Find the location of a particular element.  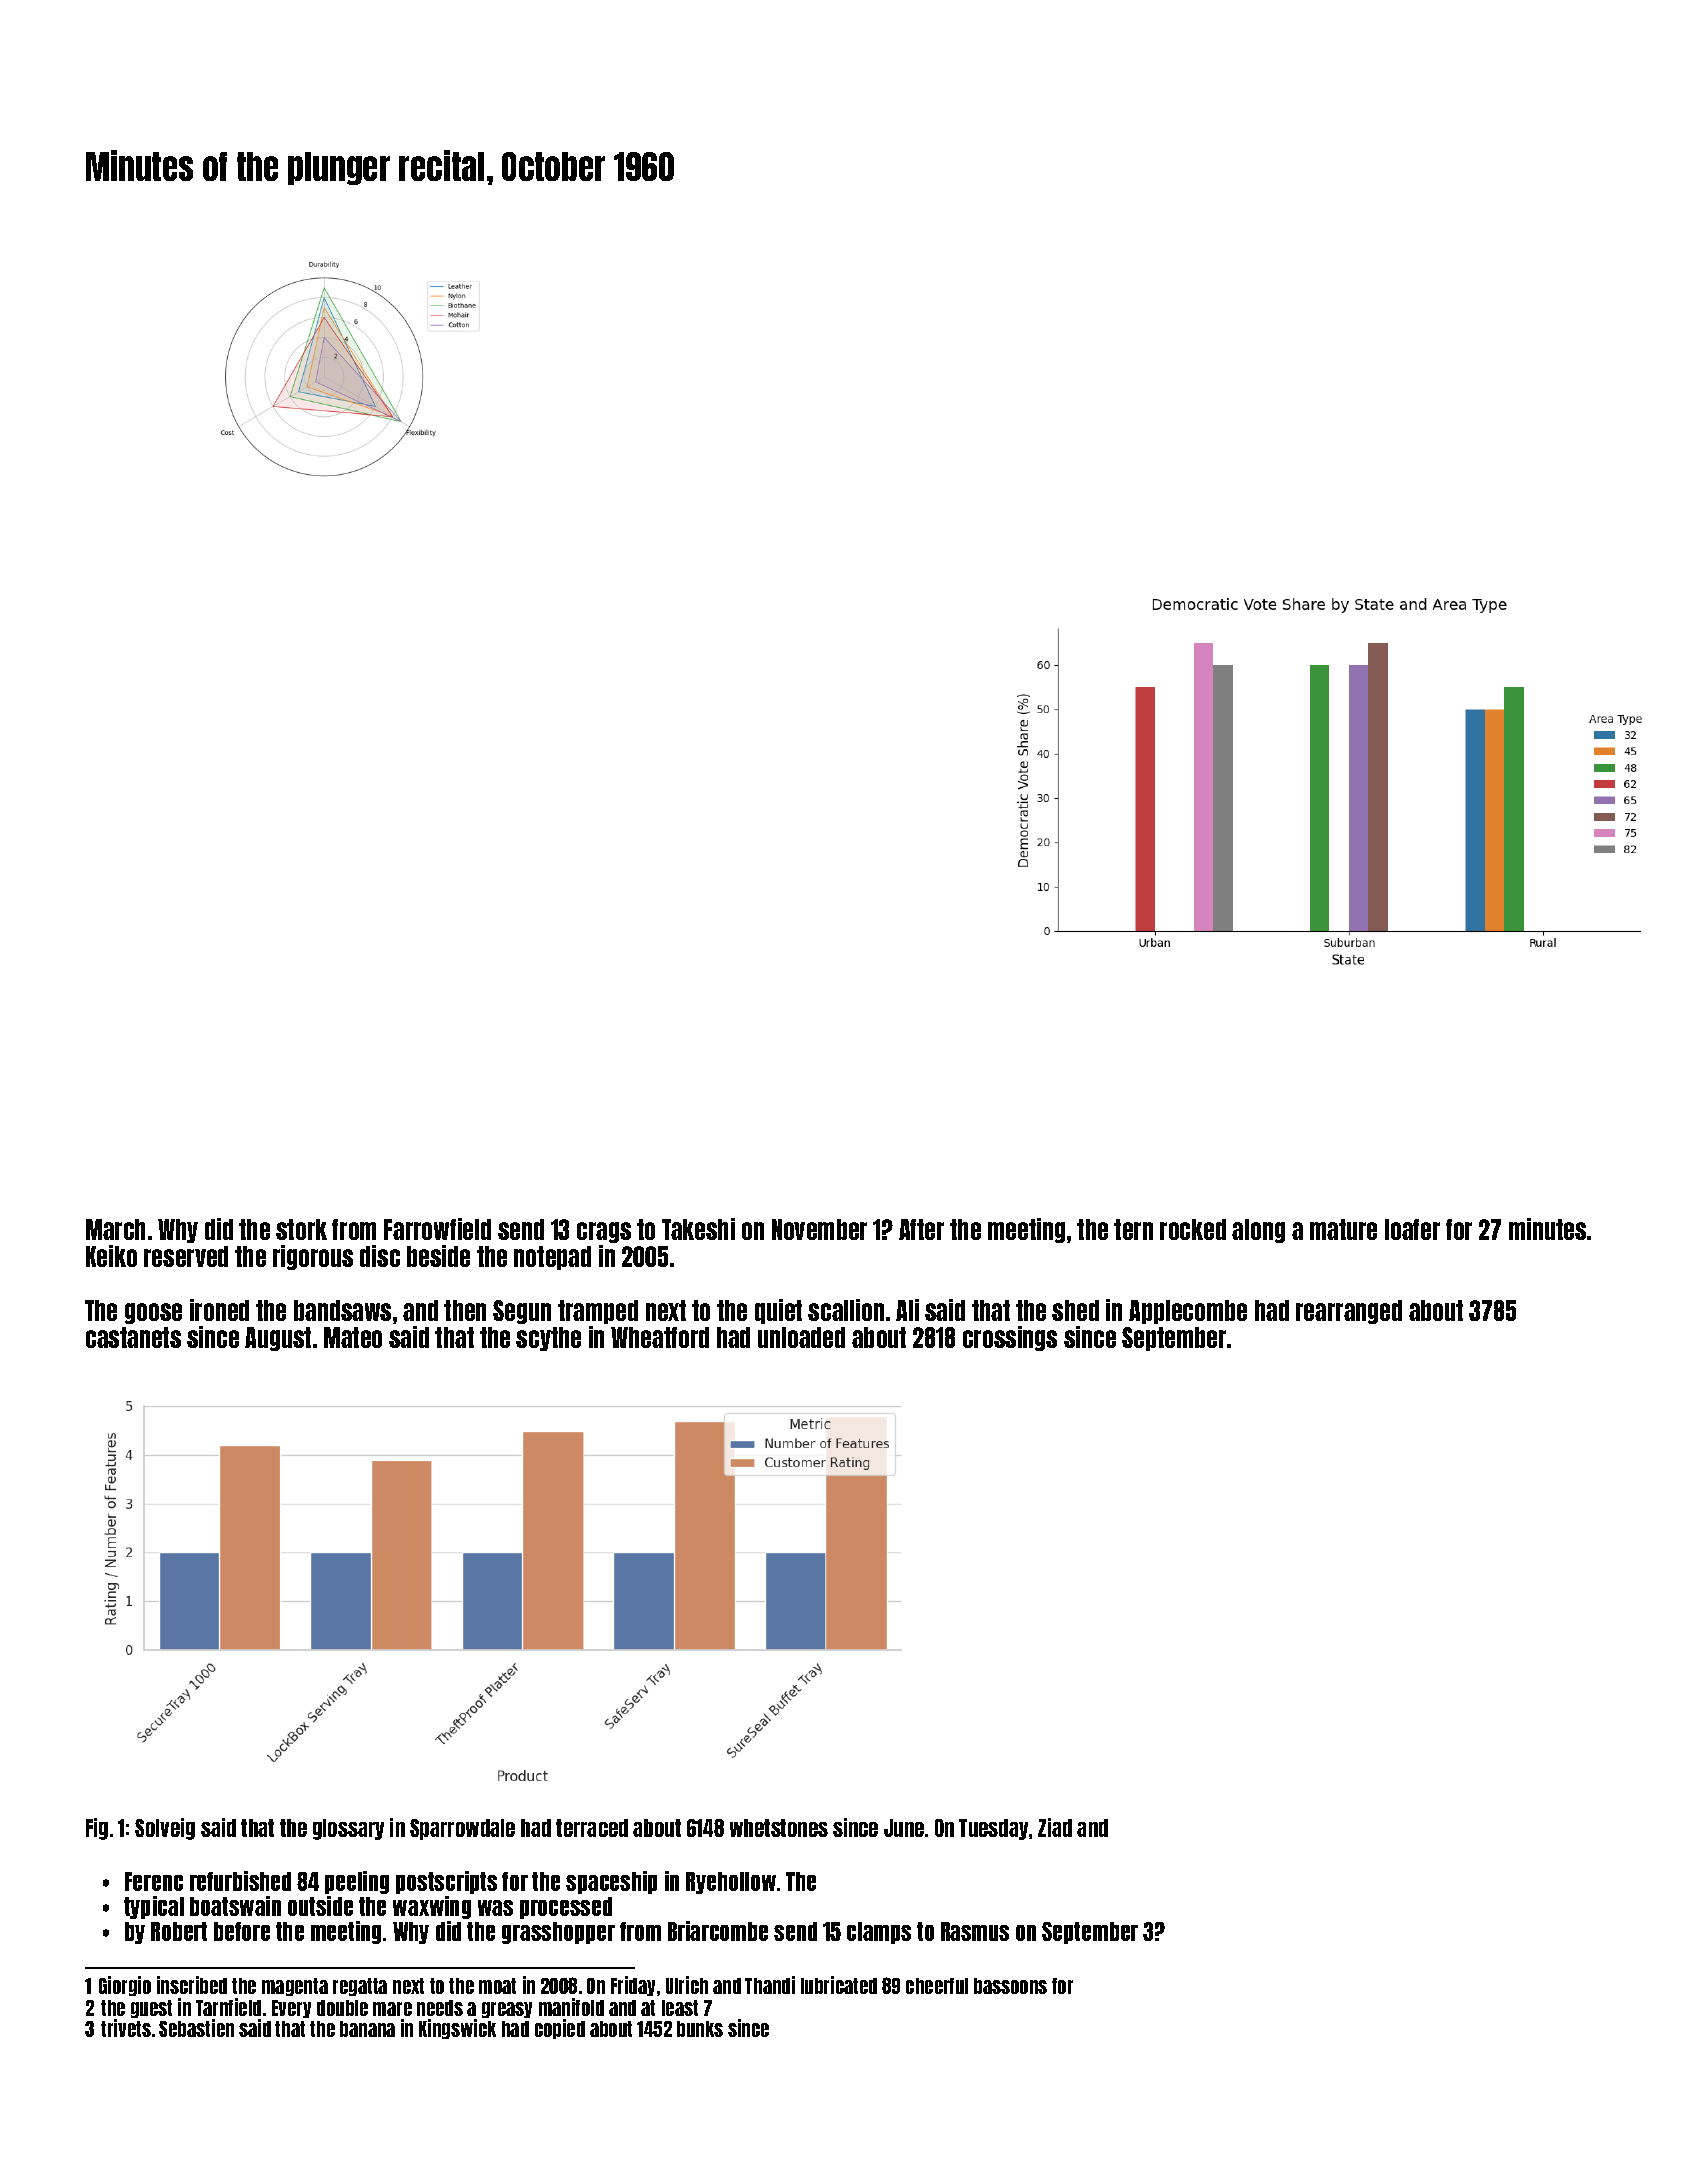

Ziad is located at coordinates (1055, 1827).
